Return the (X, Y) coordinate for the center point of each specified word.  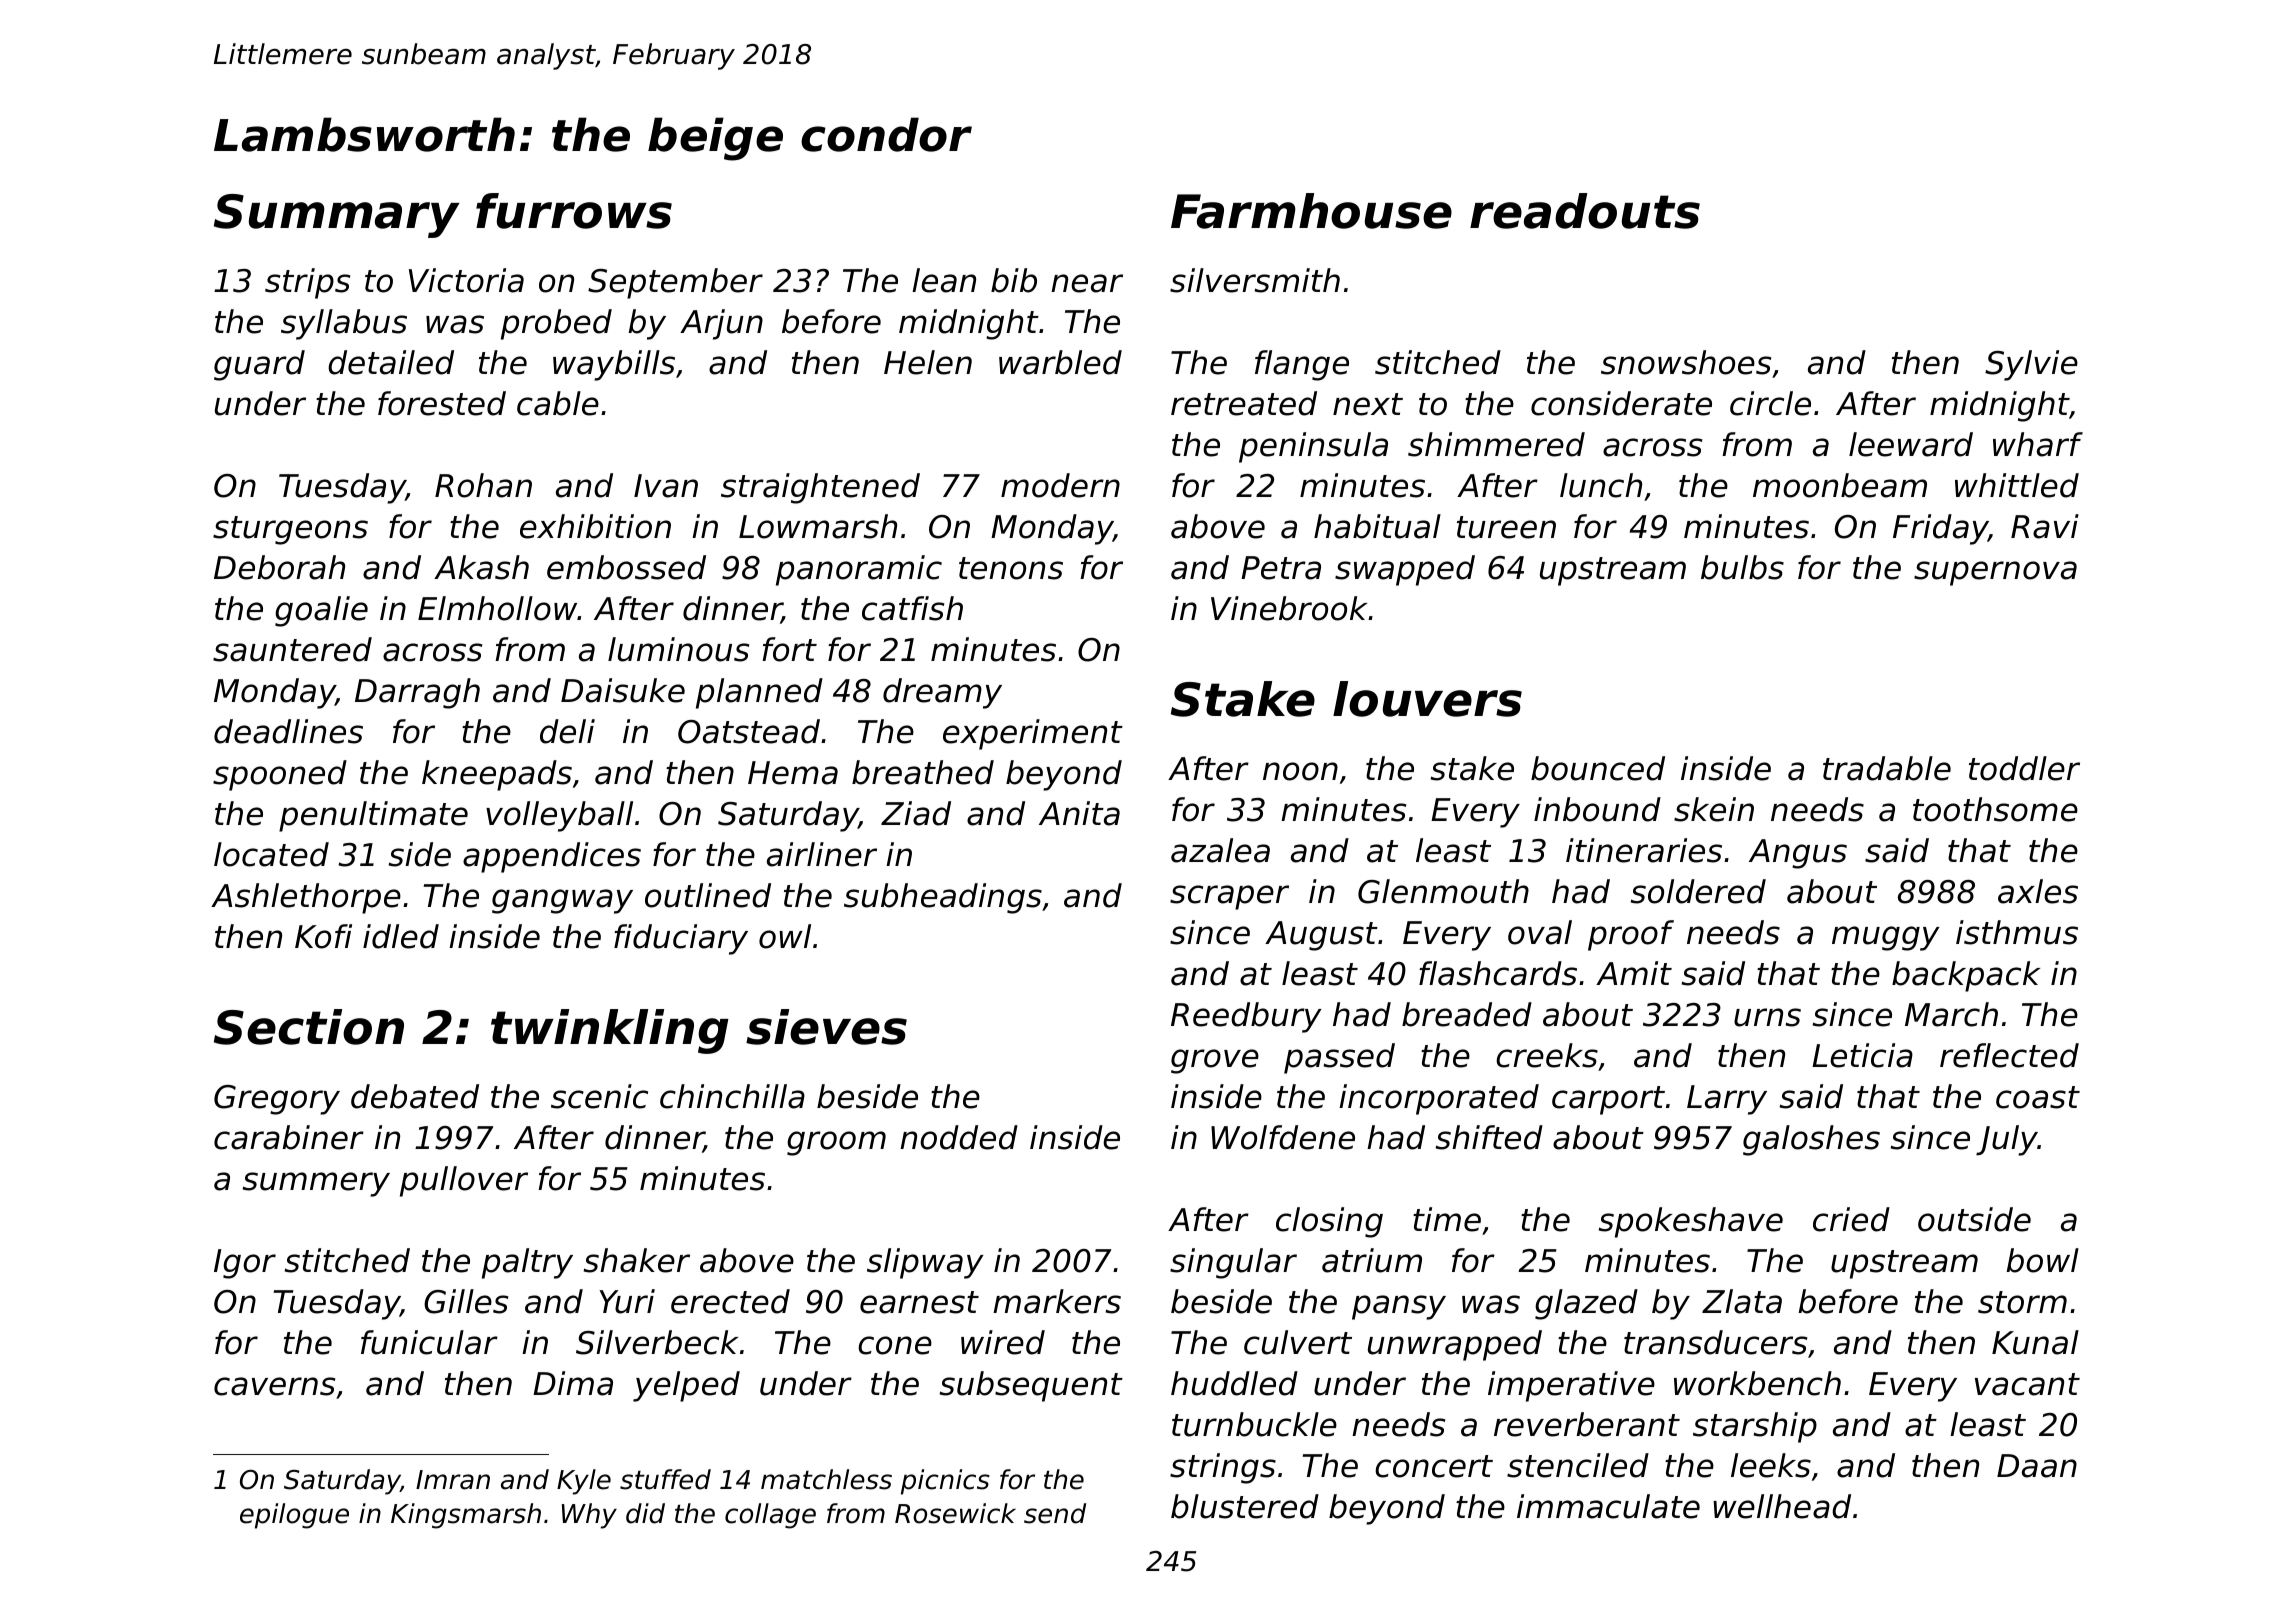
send (1055, 1513)
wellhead (1782, 1506)
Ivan (666, 486)
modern (1060, 485)
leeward (1911, 444)
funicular (429, 1342)
